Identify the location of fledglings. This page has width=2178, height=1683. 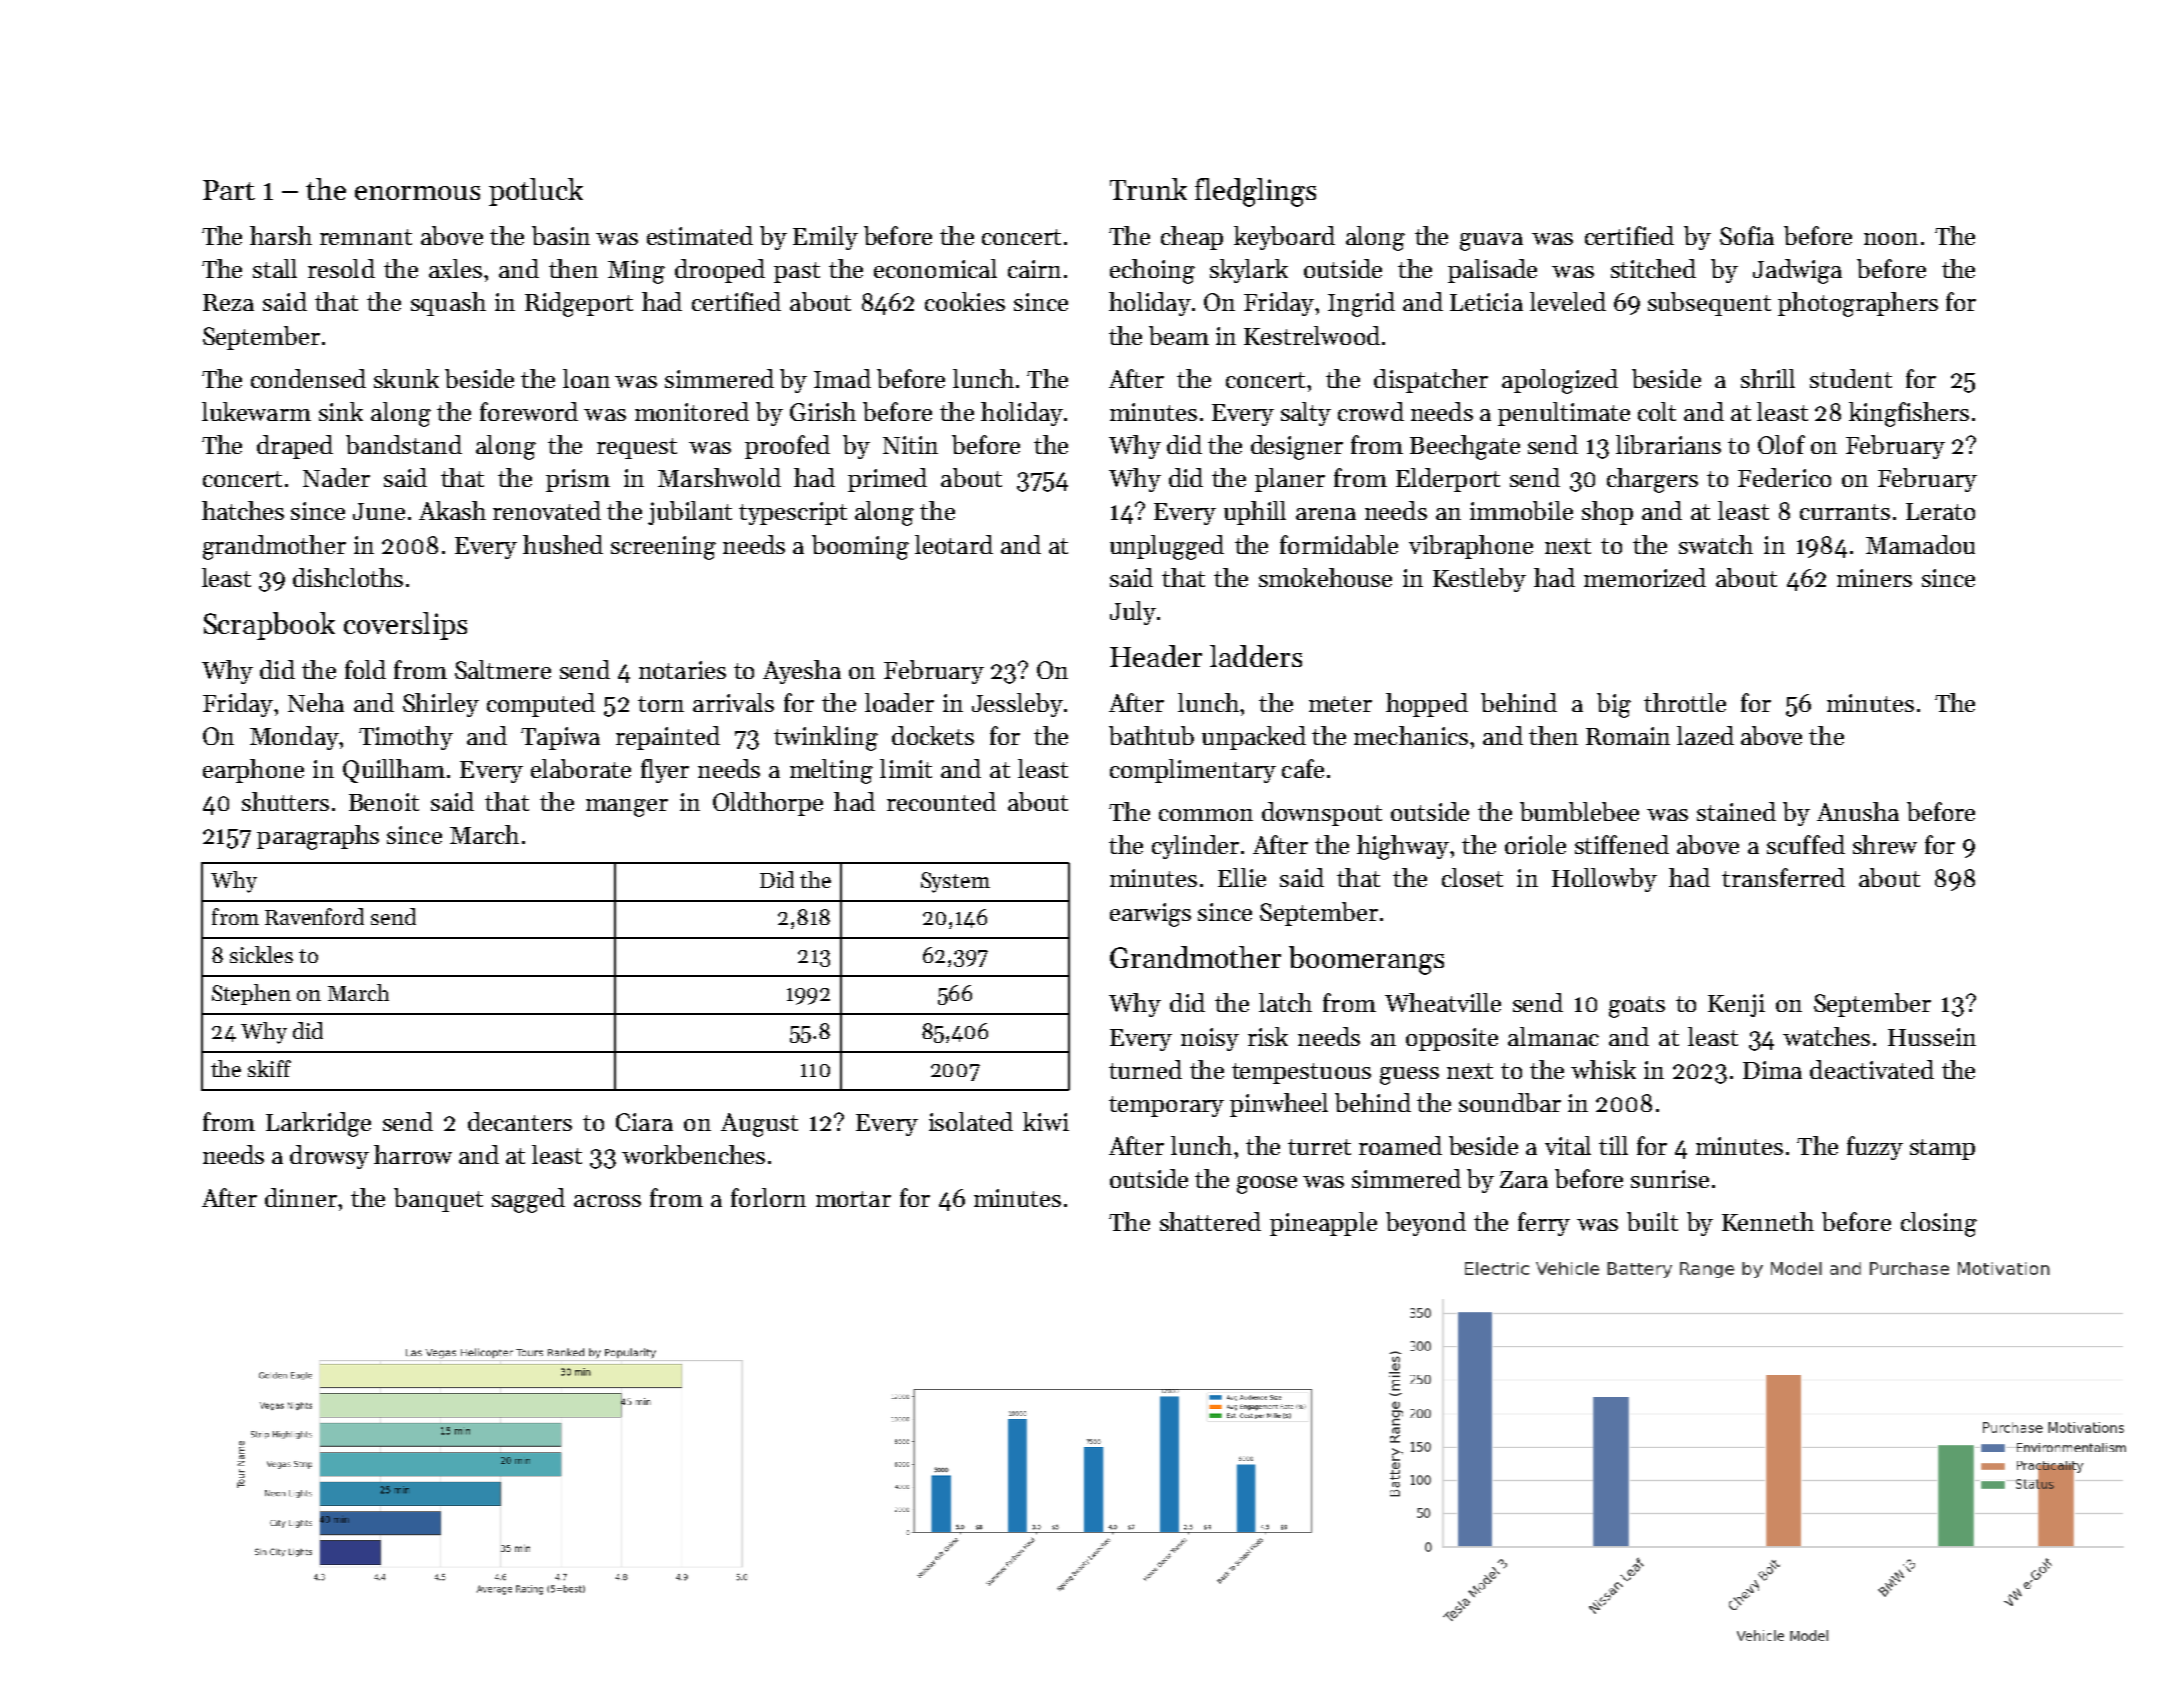
(1255, 192).
